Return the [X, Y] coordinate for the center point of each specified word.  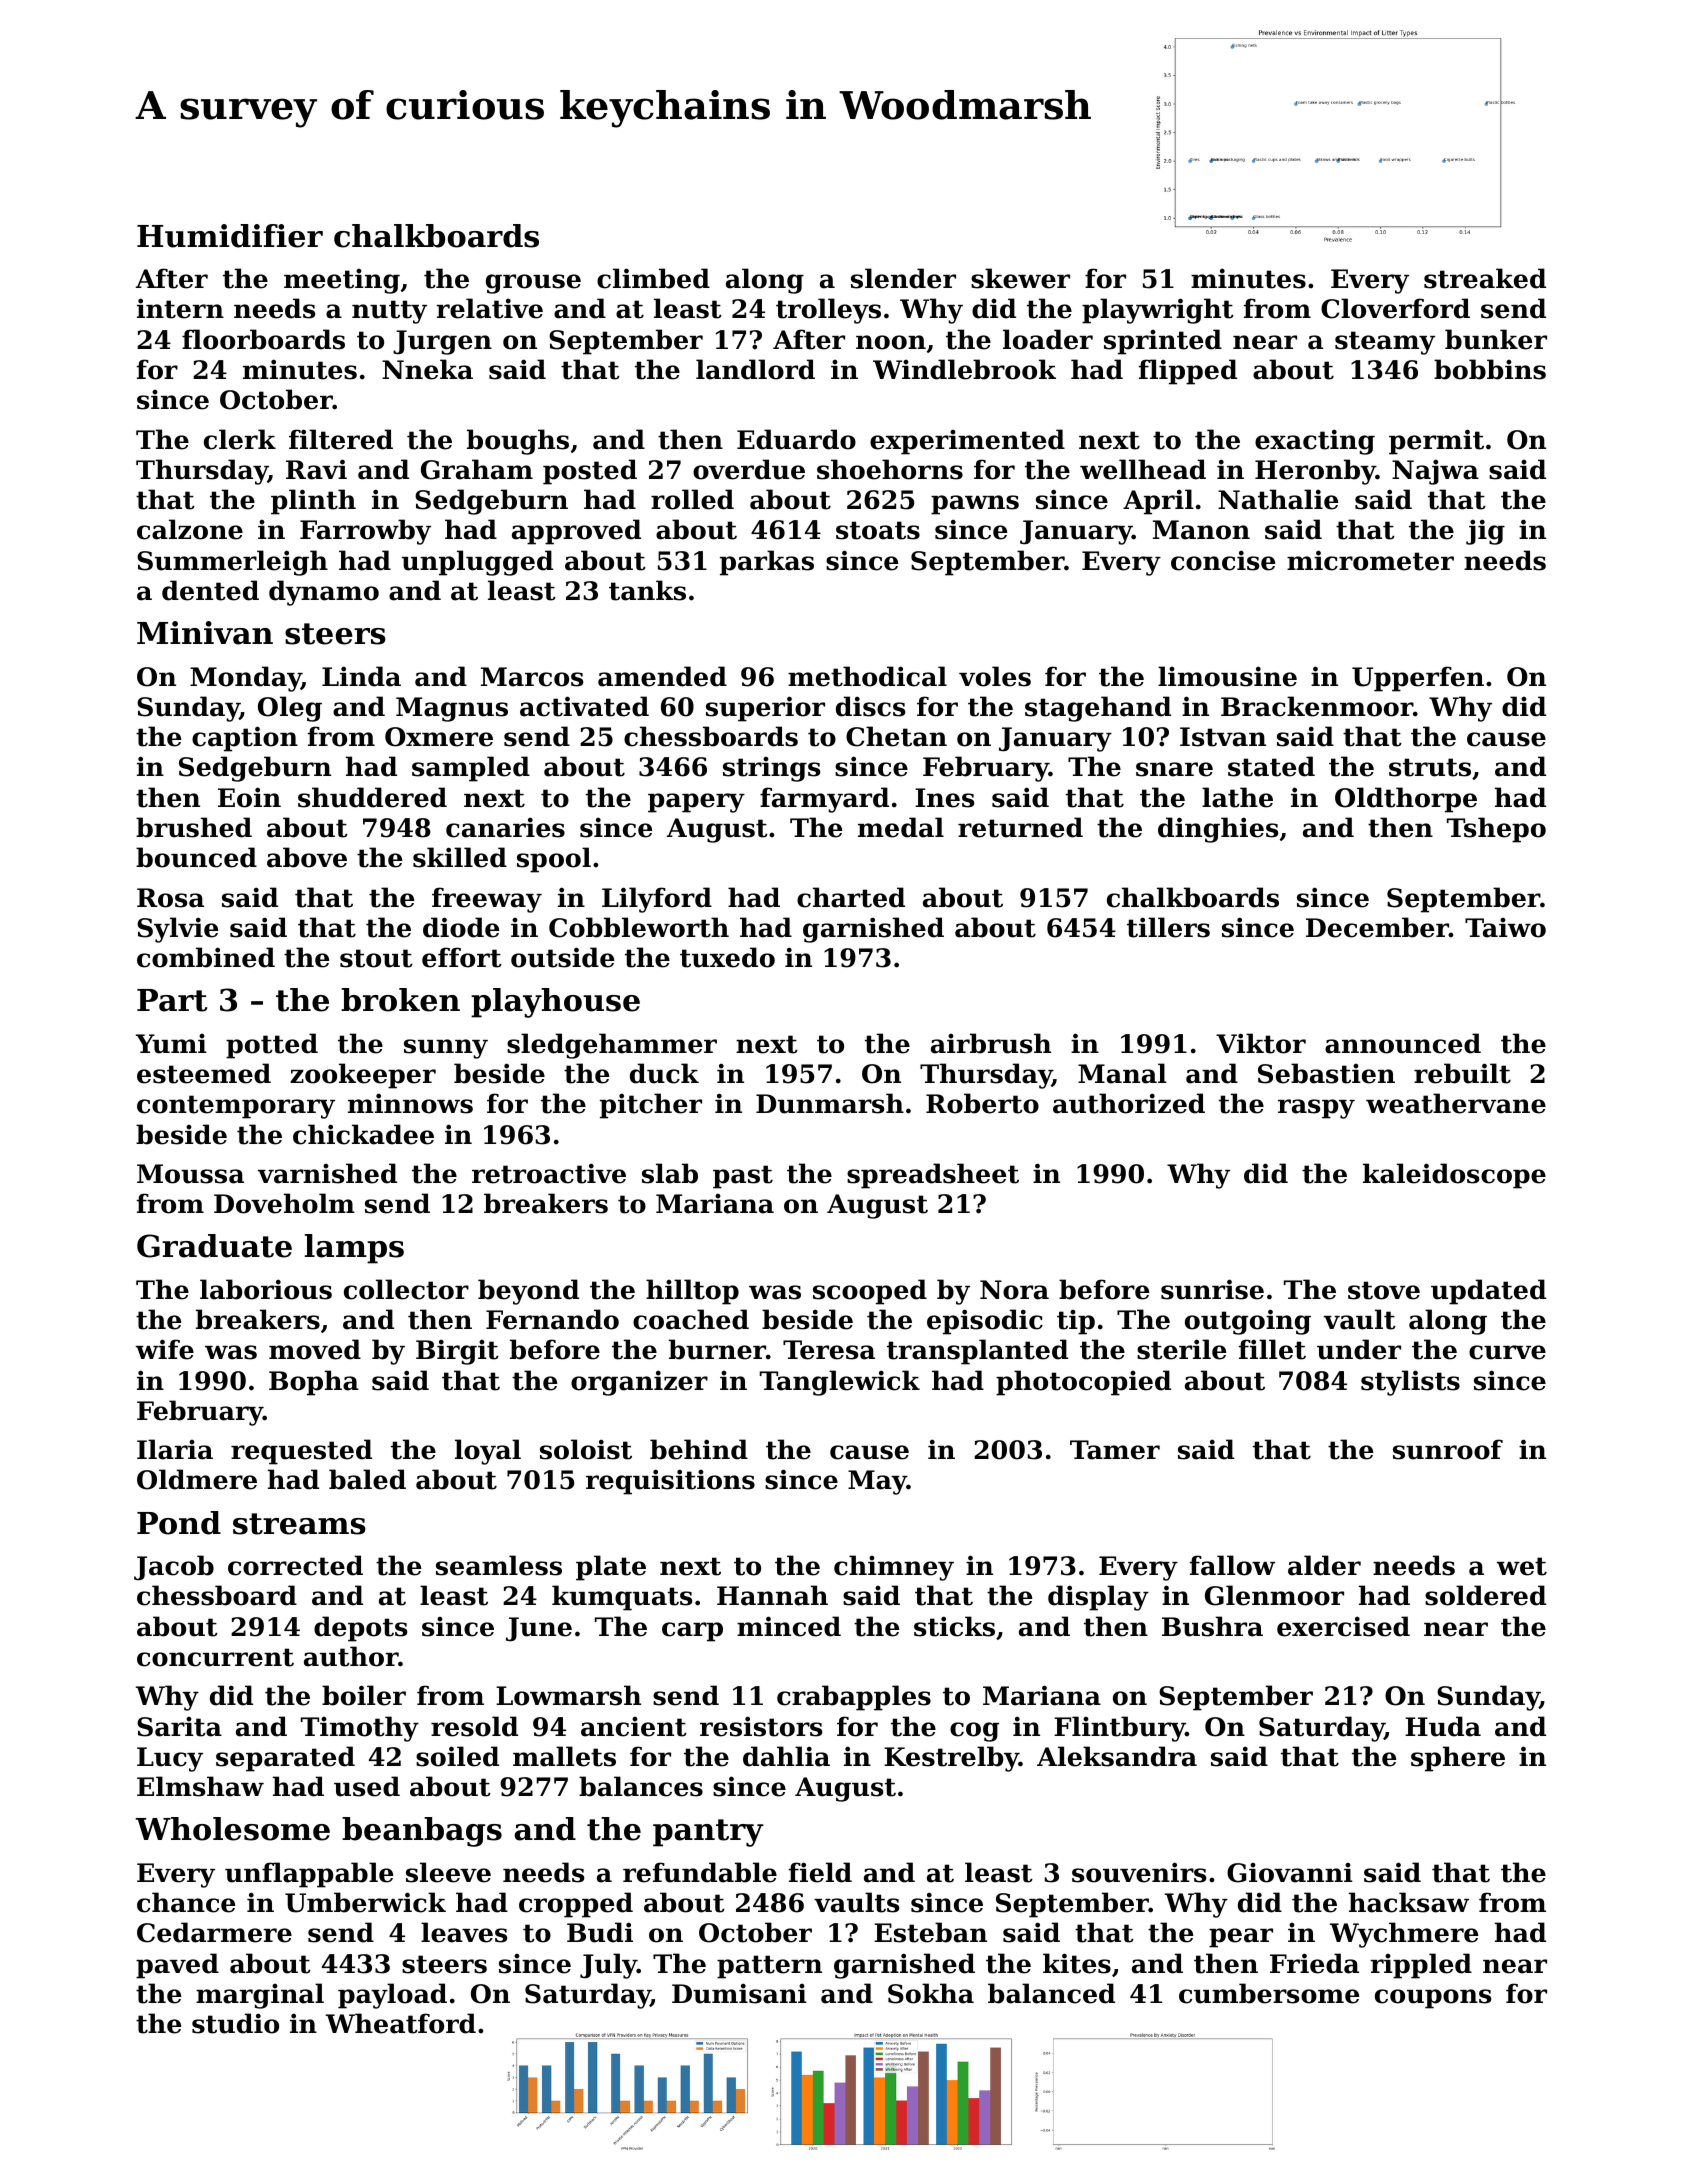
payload [392, 1996]
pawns [975, 505]
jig [1485, 532]
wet [1522, 1566]
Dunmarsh [830, 1103]
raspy [1316, 1109]
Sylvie [177, 930]
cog [974, 1732]
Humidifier [230, 236]
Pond [179, 1523]
